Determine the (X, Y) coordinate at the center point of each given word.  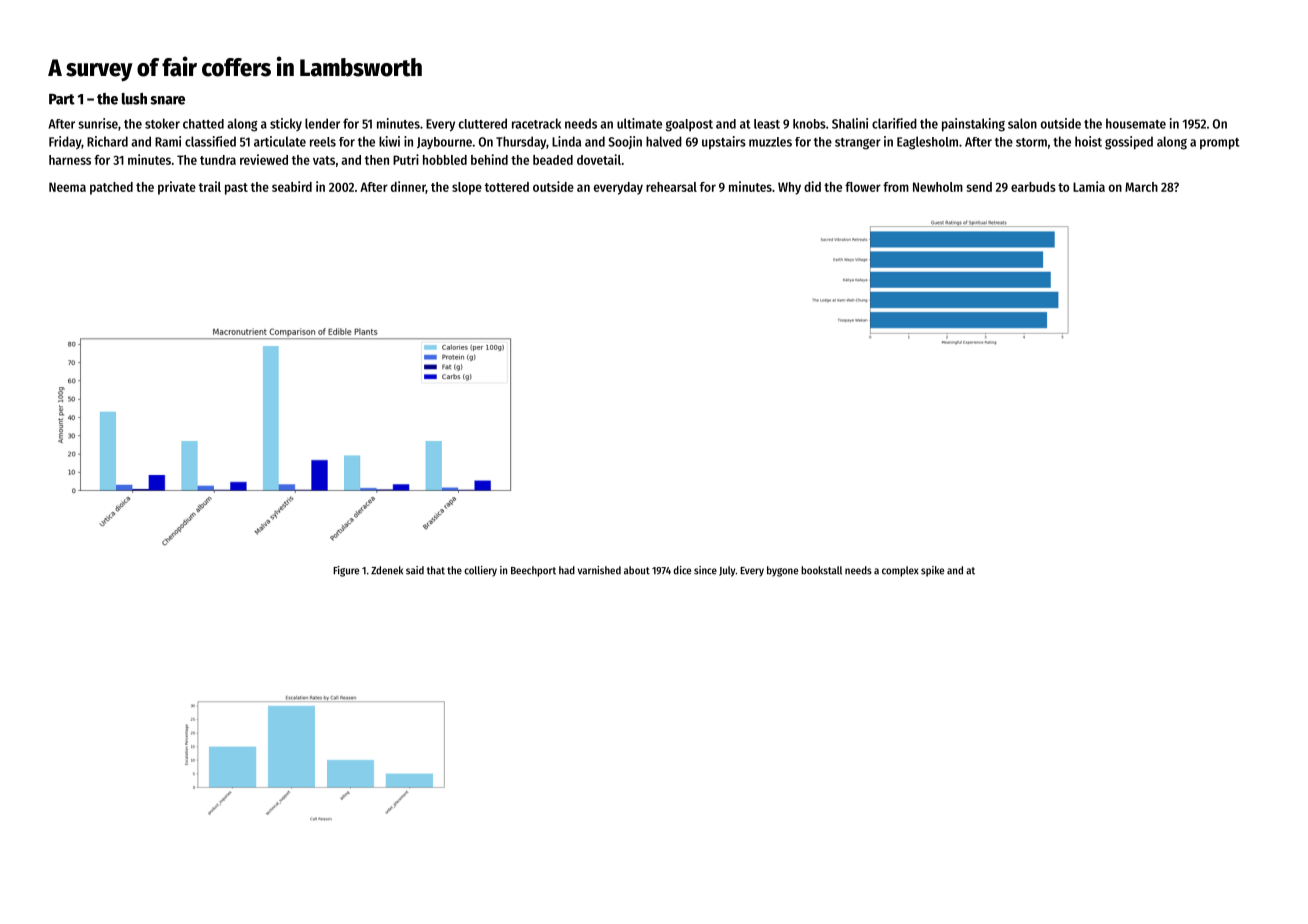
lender (322, 123)
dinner (408, 187)
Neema (67, 187)
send (979, 187)
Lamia (1089, 186)
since (705, 570)
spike (932, 571)
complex (900, 571)
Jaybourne (444, 143)
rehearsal (671, 187)
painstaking (973, 125)
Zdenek (387, 570)
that (436, 570)
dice (682, 570)
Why (789, 188)
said (415, 570)
